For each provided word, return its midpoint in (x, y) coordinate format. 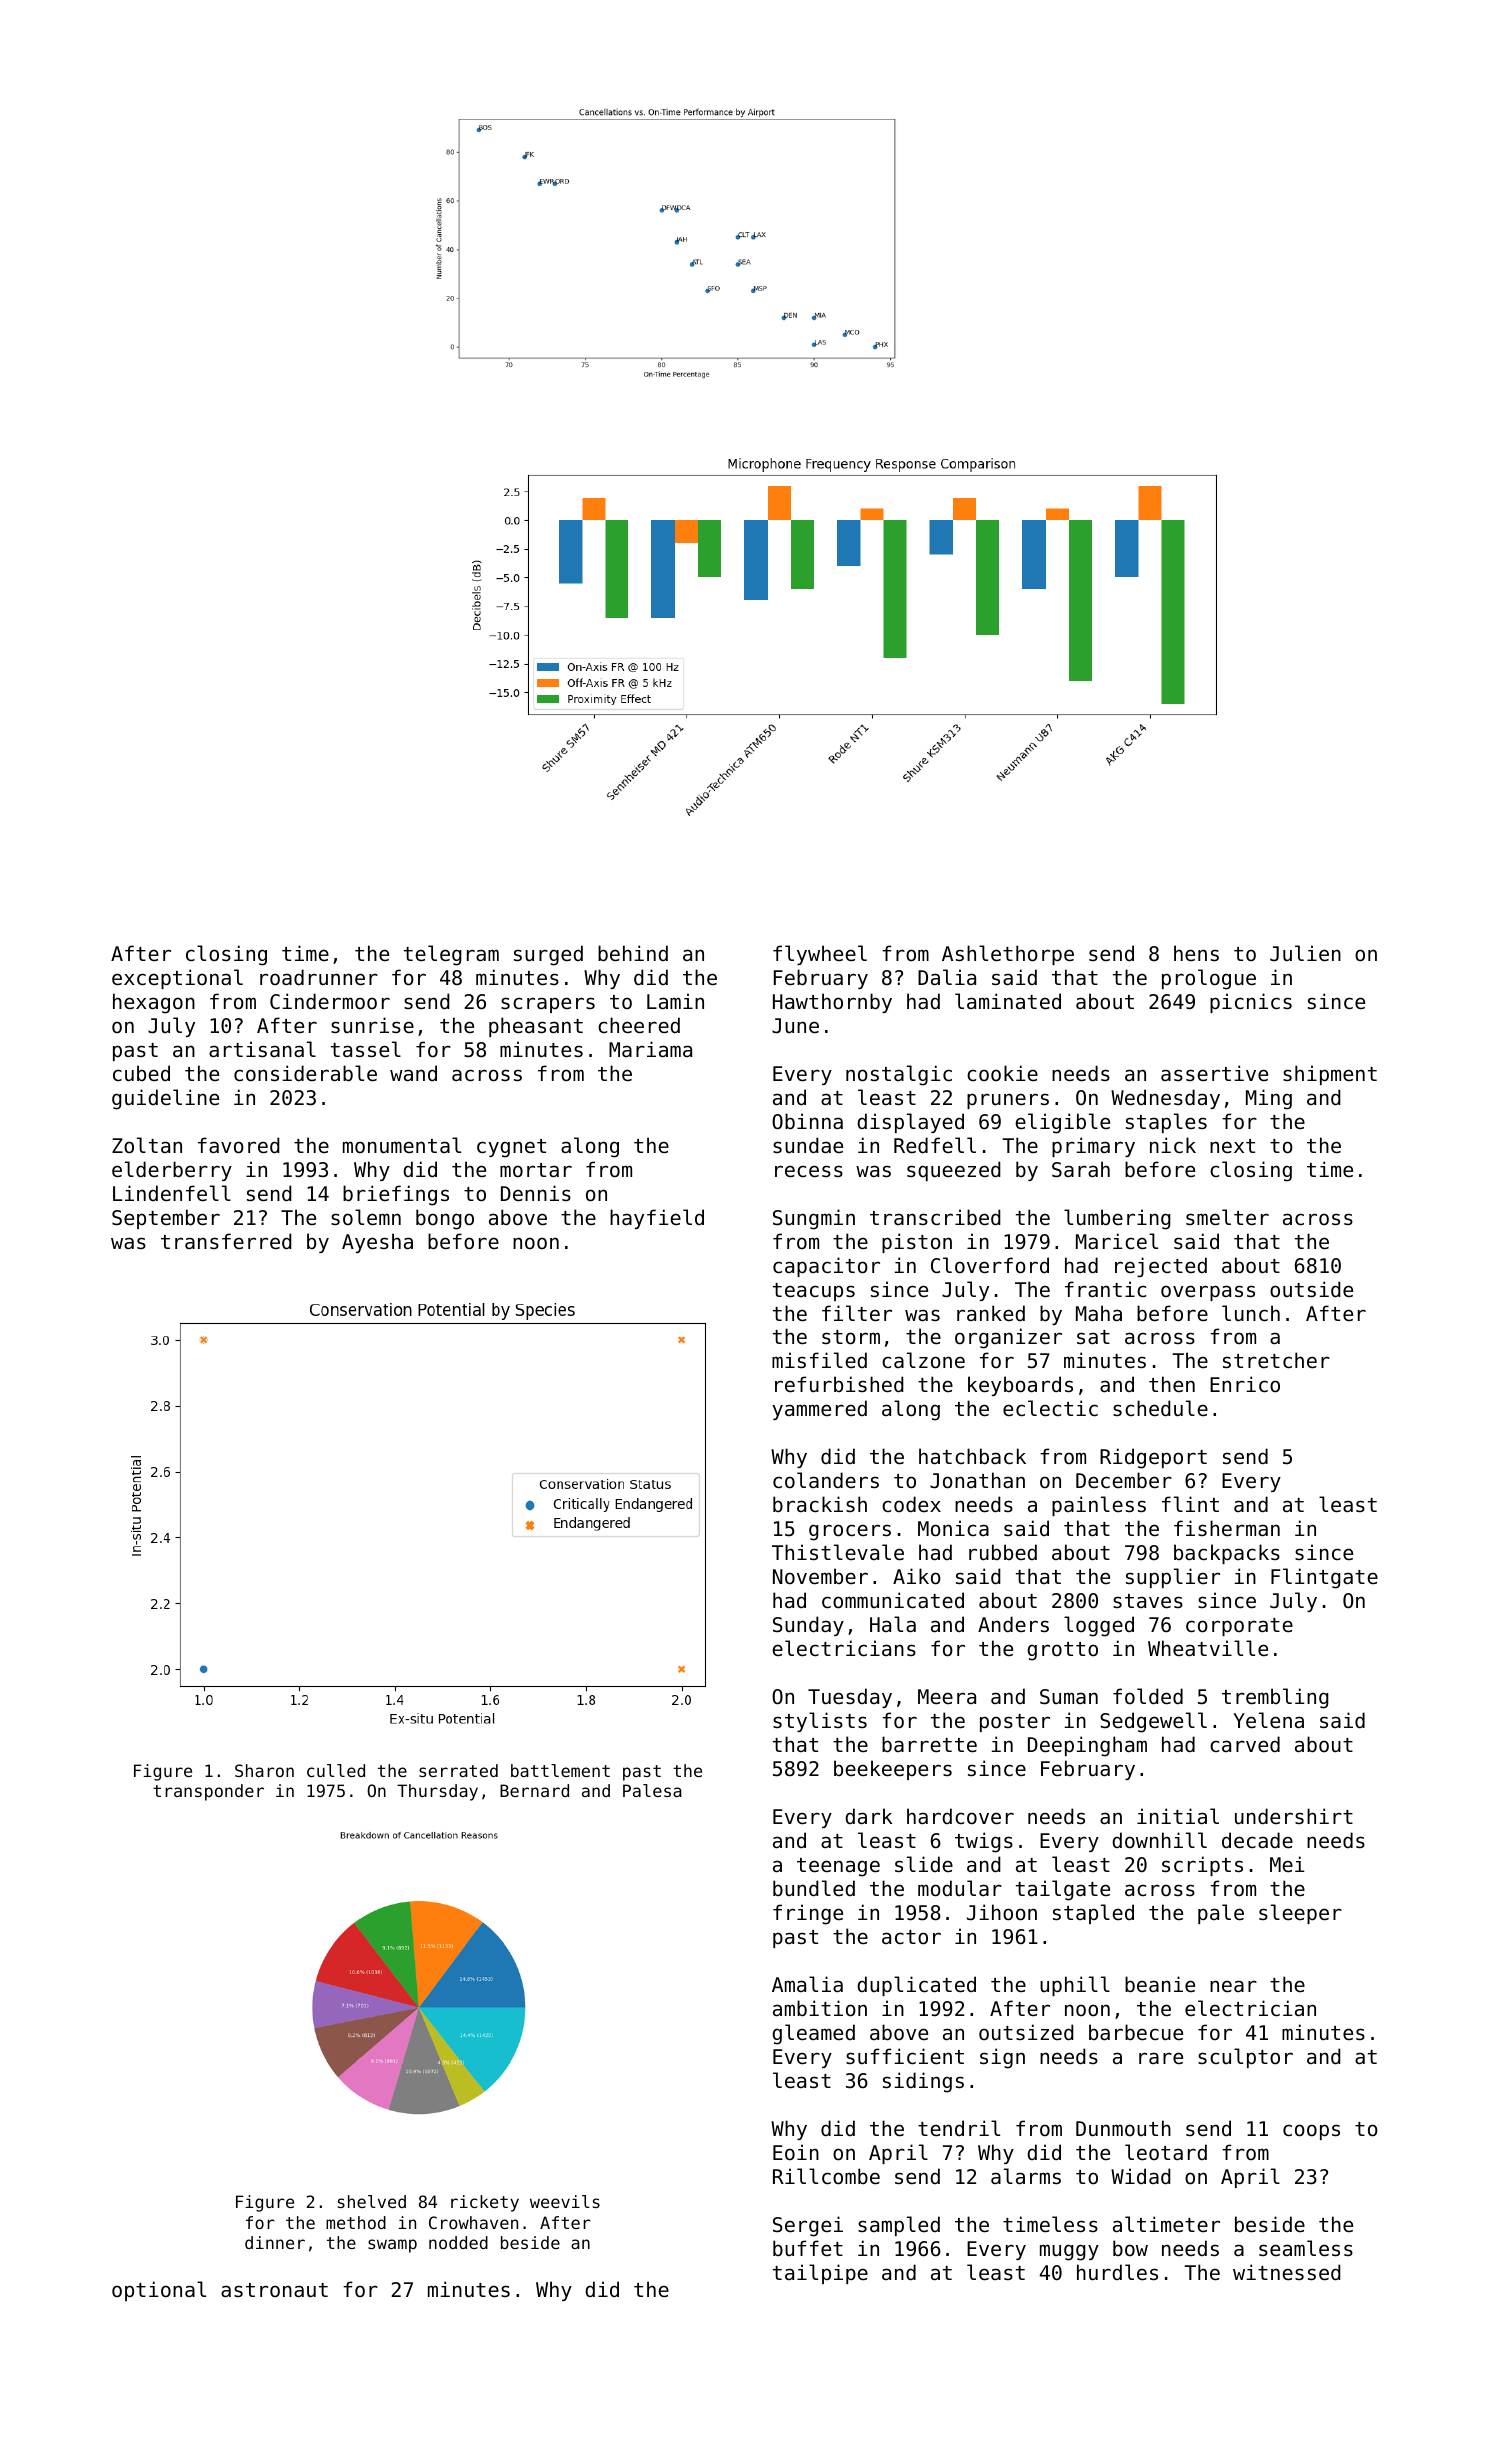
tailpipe (820, 2274)
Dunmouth (1123, 2128)
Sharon (264, 1770)
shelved (372, 2201)
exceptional (177, 979)
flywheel (820, 955)
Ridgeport (1153, 1458)
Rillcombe (826, 2176)
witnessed (1287, 2272)
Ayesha (377, 1243)
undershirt (1294, 1816)
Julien (1305, 953)
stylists (820, 1722)
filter (857, 1313)
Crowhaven (473, 2222)
